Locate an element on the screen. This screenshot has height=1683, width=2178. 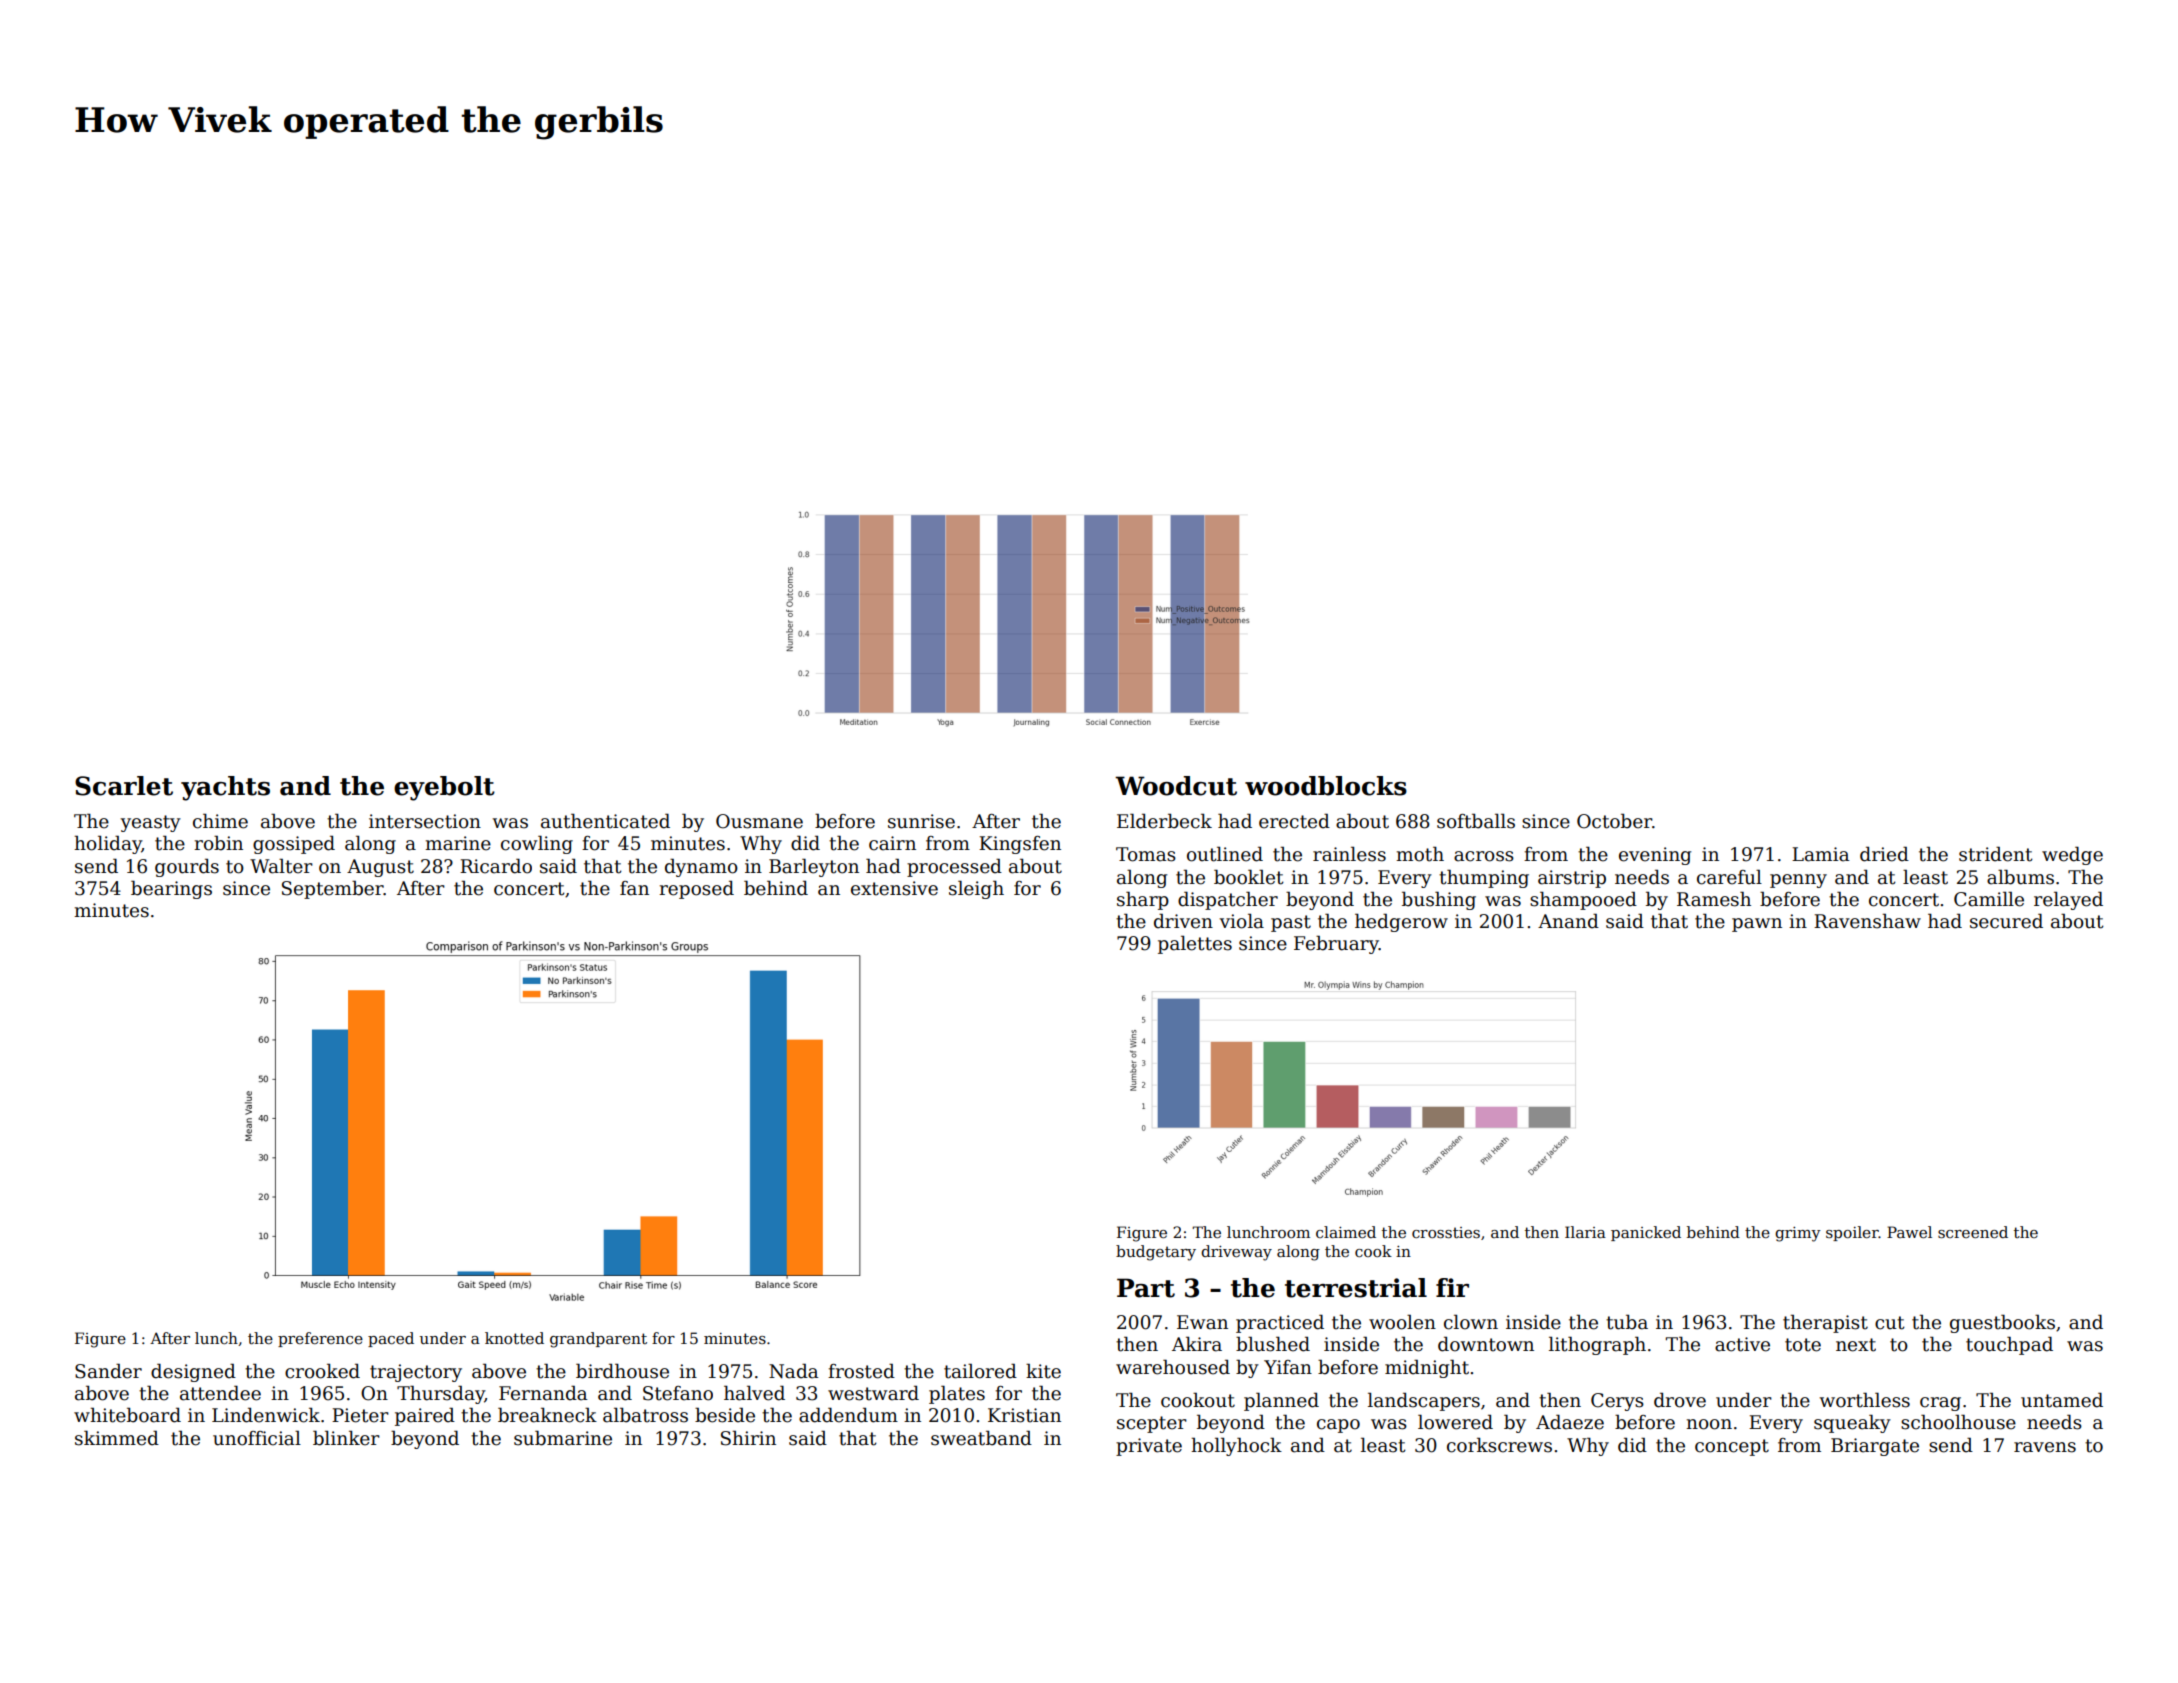
booklet is located at coordinates (1249, 877).
